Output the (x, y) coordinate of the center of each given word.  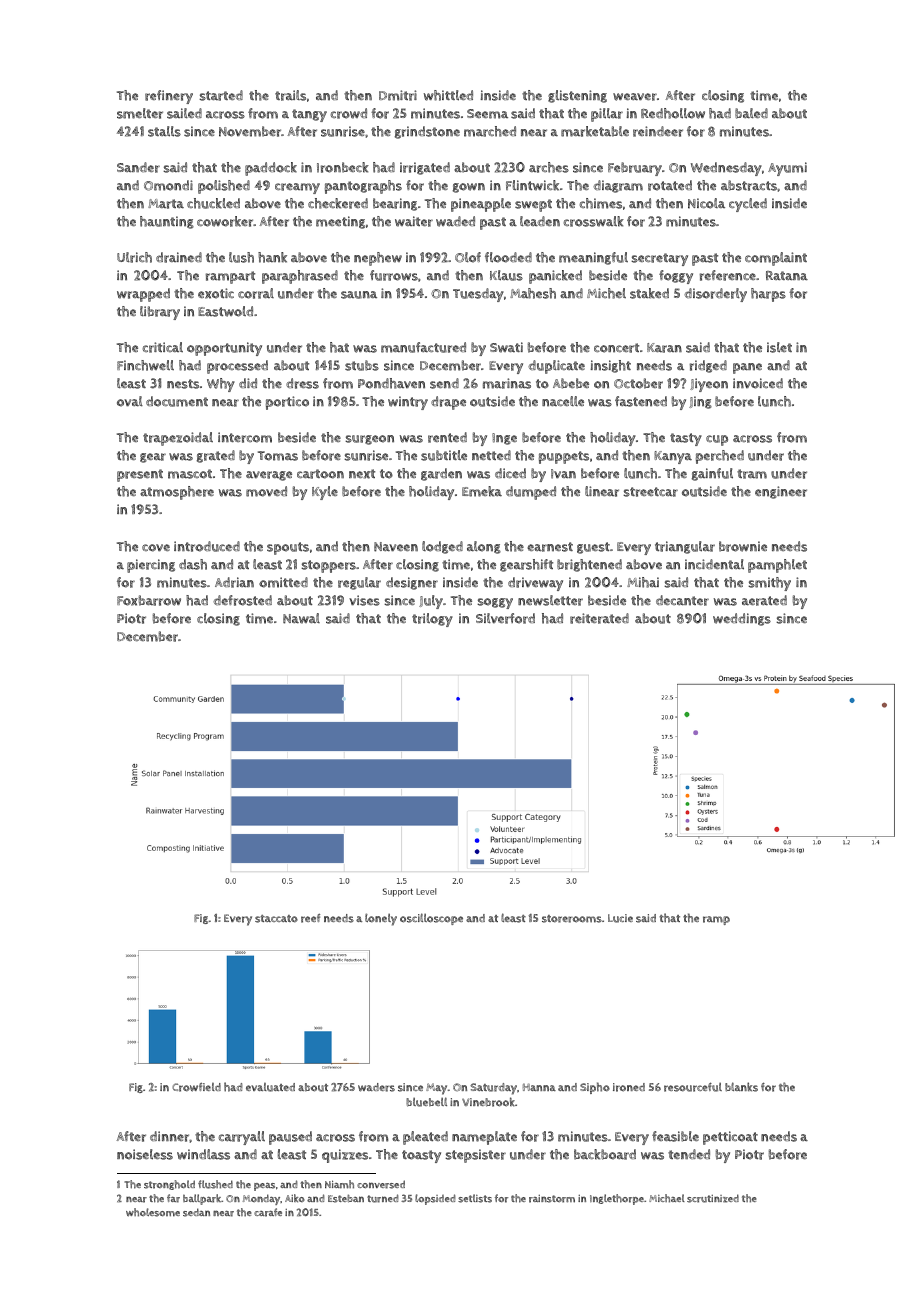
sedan (196, 1212)
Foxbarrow (149, 600)
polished (224, 187)
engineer (781, 492)
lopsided (435, 1199)
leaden (540, 221)
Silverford (505, 618)
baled (751, 113)
